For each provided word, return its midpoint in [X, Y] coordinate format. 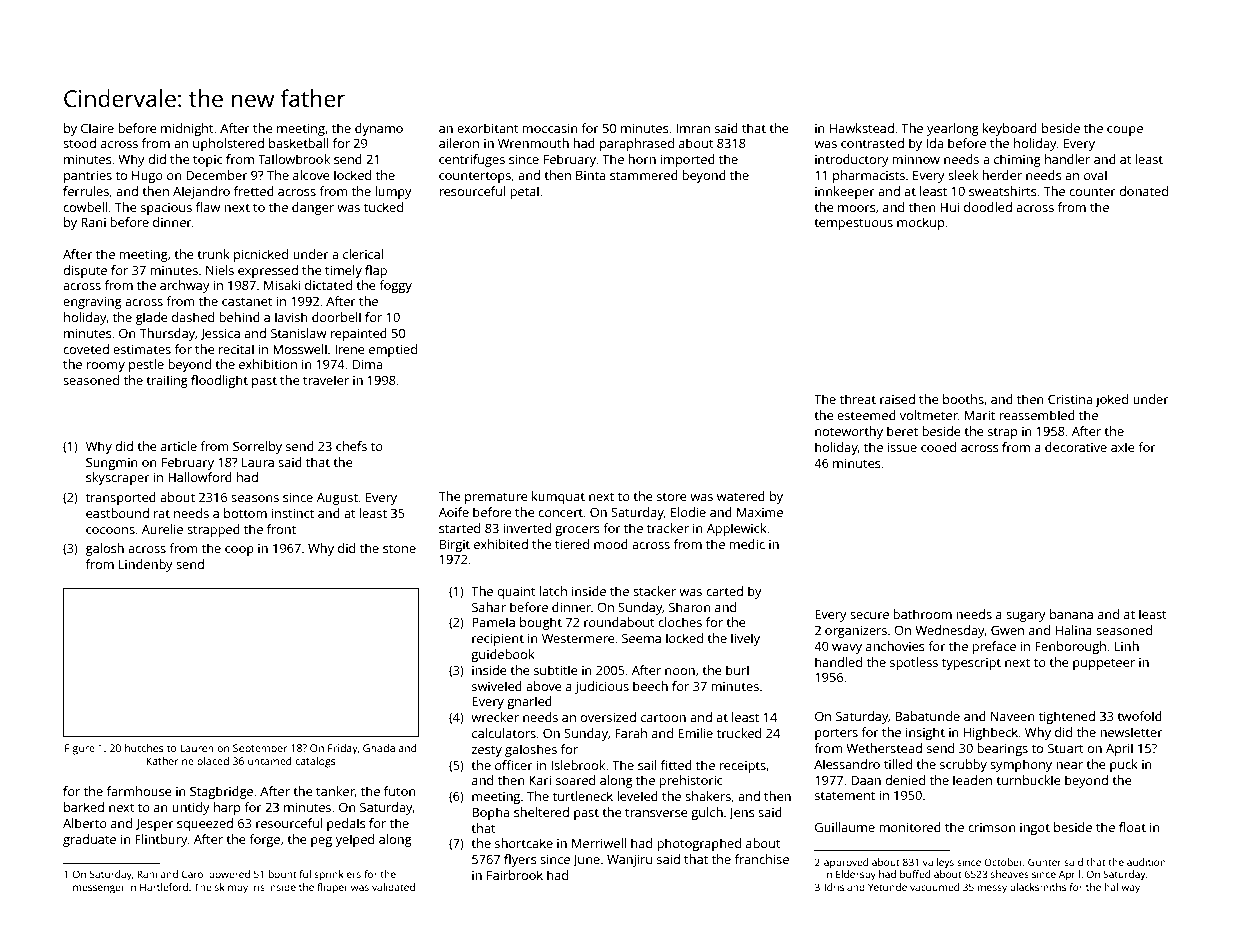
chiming [1017, 160]
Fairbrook [515, 875]
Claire [97, 128]
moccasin [550, 128]
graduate [89, 840]
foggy [395, 286]
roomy [106, 367]
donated [1143, 191]
